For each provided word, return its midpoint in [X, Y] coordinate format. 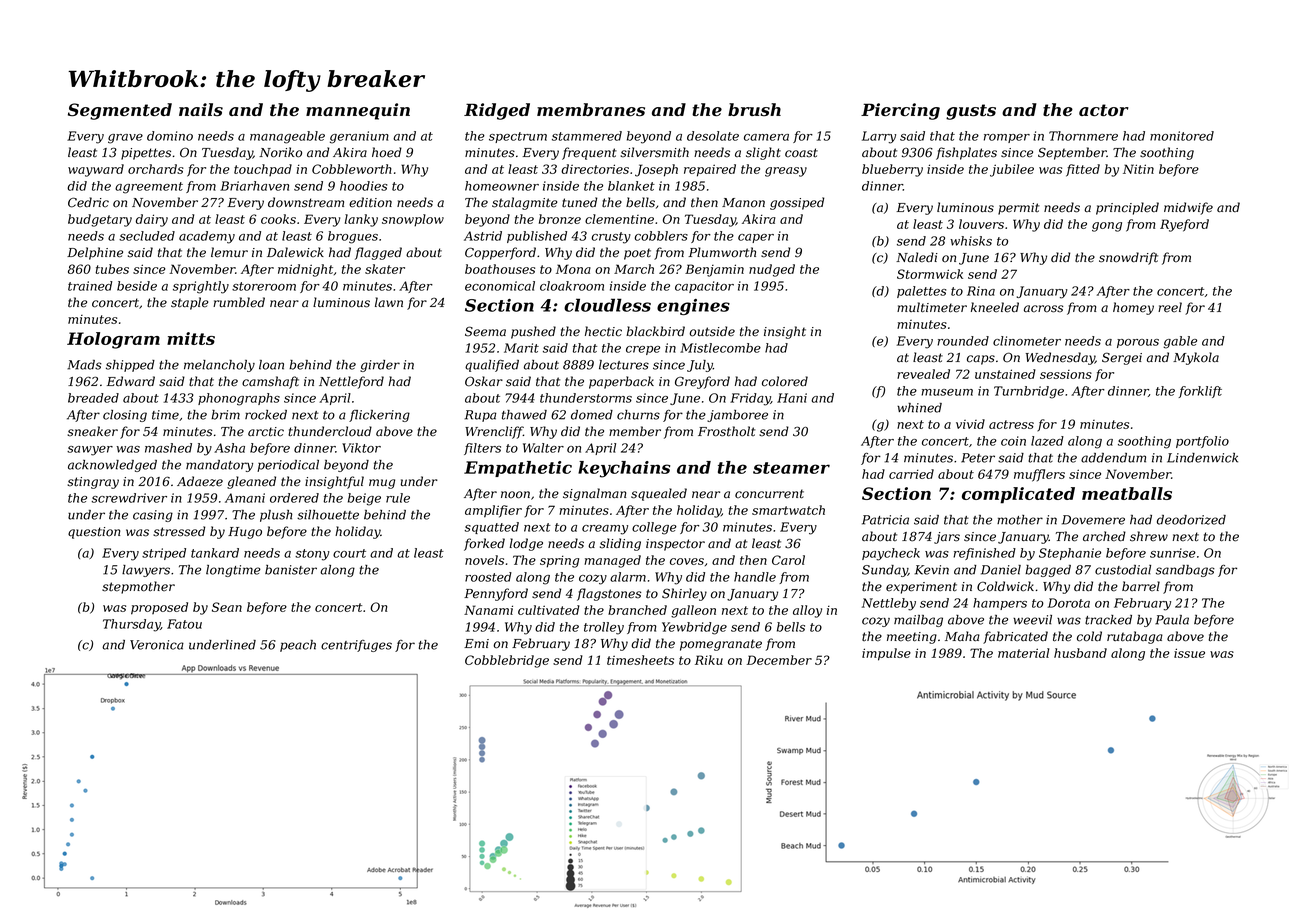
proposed [159, 608]
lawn [389, 302]
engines [693, 307]
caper [756, 238]
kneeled [995, 307]
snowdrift [1128, 258]
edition [370, 202]
